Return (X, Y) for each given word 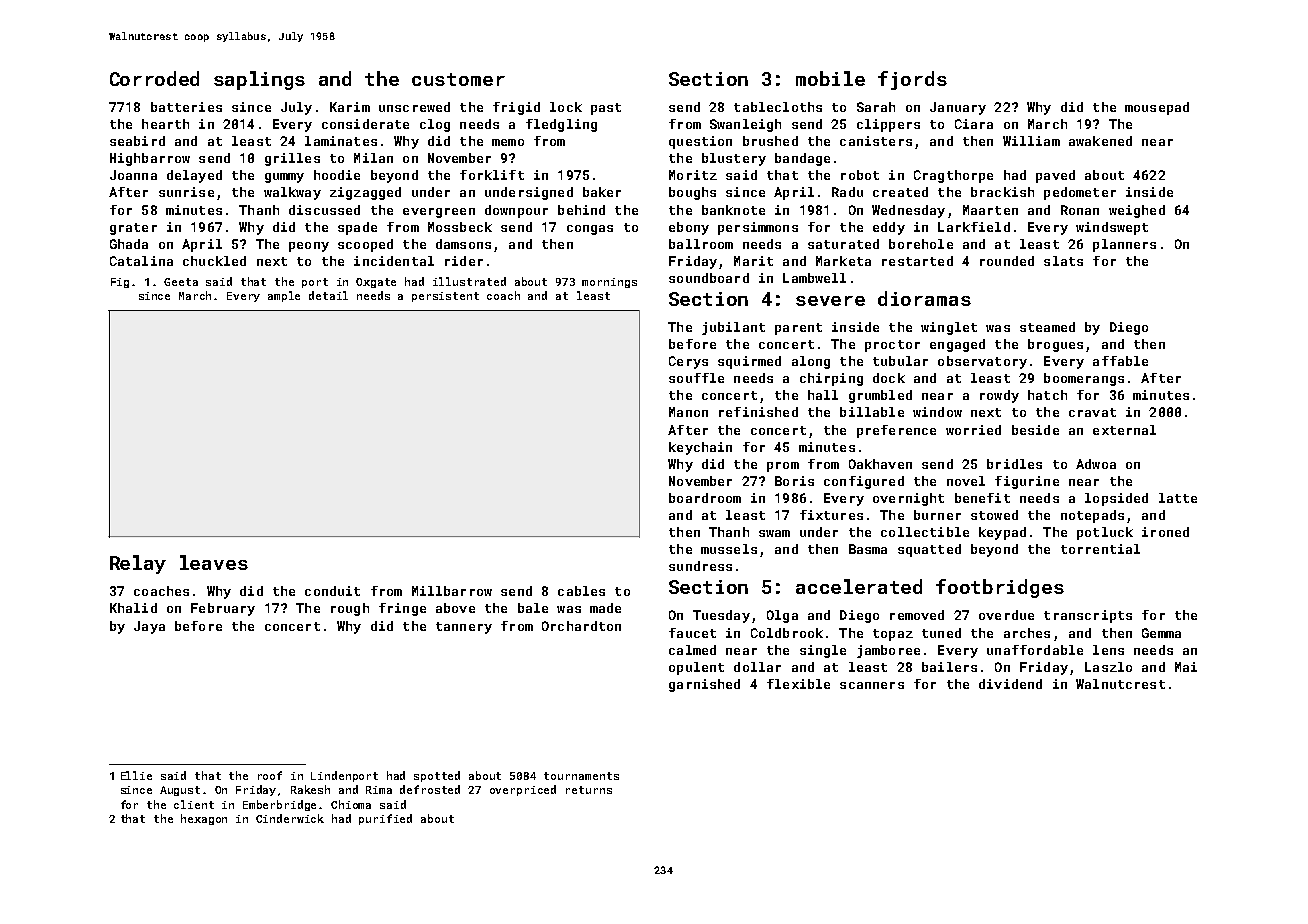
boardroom (705, 498)
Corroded (154, 78)
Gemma (1161, 633)
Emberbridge (279, 805)
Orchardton (581, 626)
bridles (1014, 464)
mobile (830, 78)
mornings (609, 283)
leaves (214, 562)
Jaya (149, 627)
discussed (324, 210)
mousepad (1157, 108)
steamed (1047, 327)
